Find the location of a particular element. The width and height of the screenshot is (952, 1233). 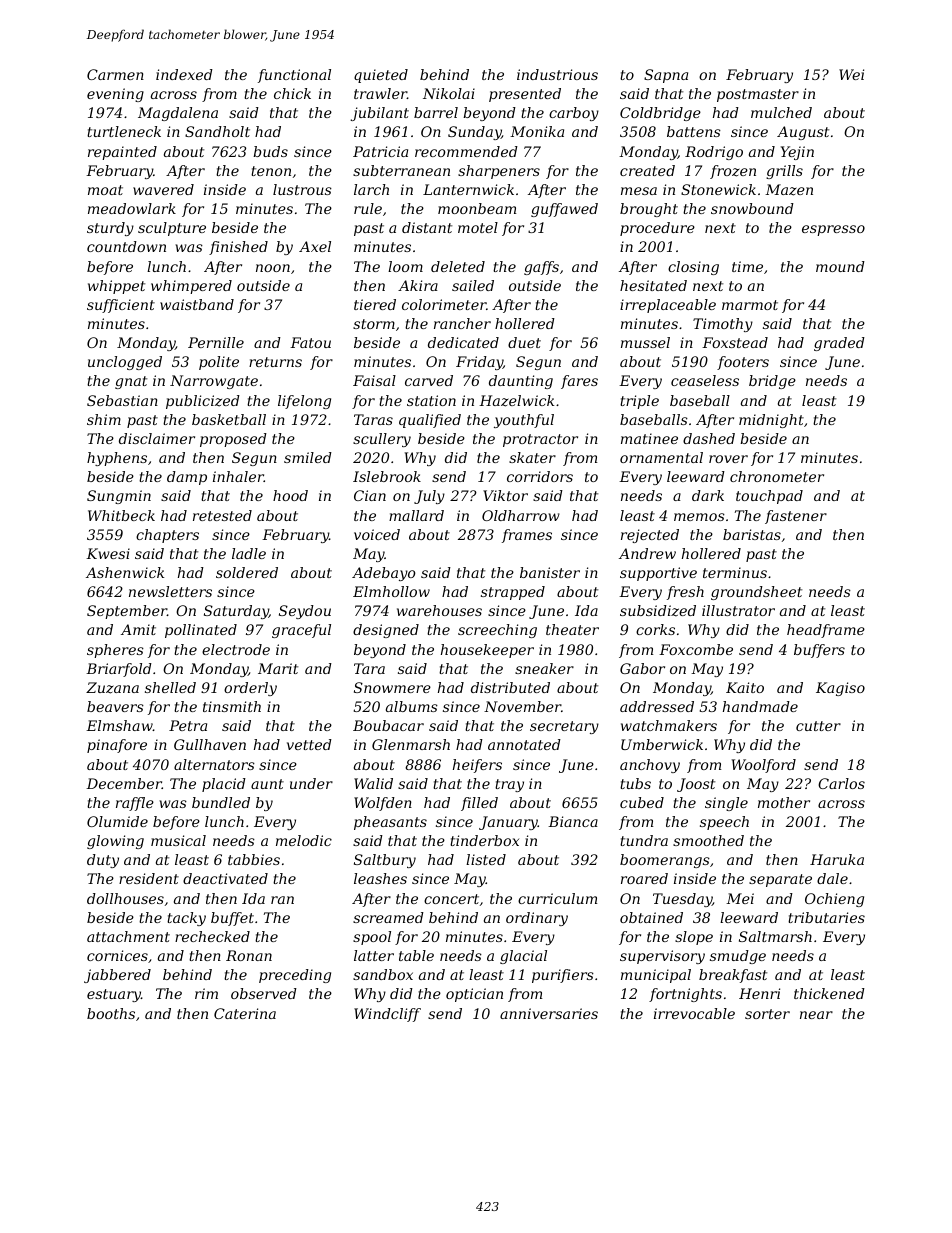

boomerangs is located at coordinates (665, 861).
